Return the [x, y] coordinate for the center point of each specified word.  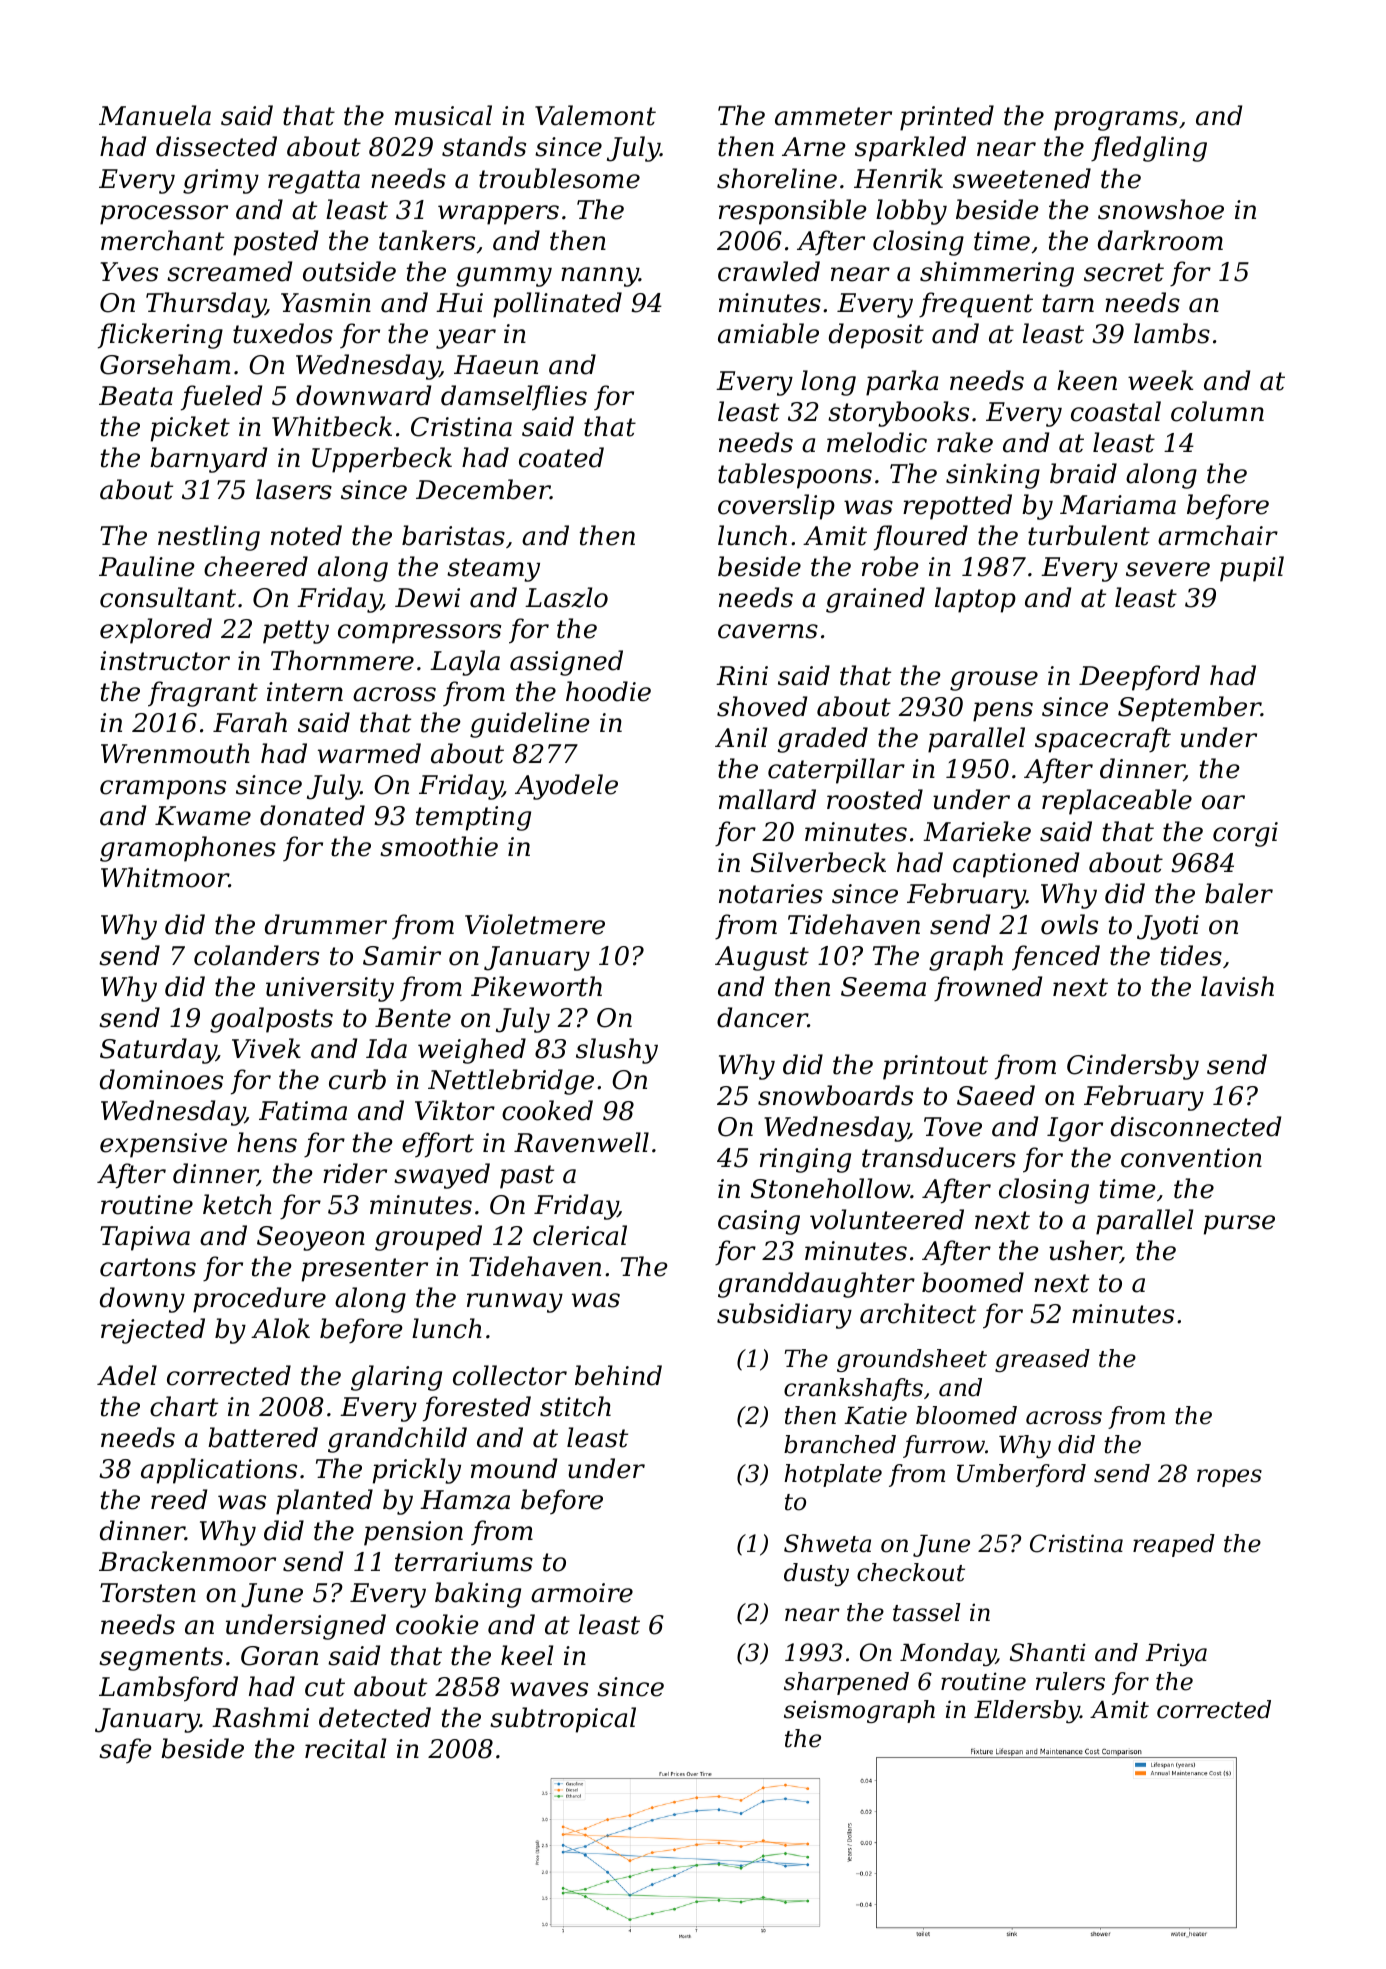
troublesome [559, 178]
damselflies [514, 398]
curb [357, 1079]
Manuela [155, 115]
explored [156, 631]
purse [1239, 1225]
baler [1239, 893]
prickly [417, 1471]
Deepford [1139, 678]
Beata [136, 396]
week [1160, 380]
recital [345, 1748]
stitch [575, 1406]
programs [1116, 121]
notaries [771, 894]
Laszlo [566, 597]
